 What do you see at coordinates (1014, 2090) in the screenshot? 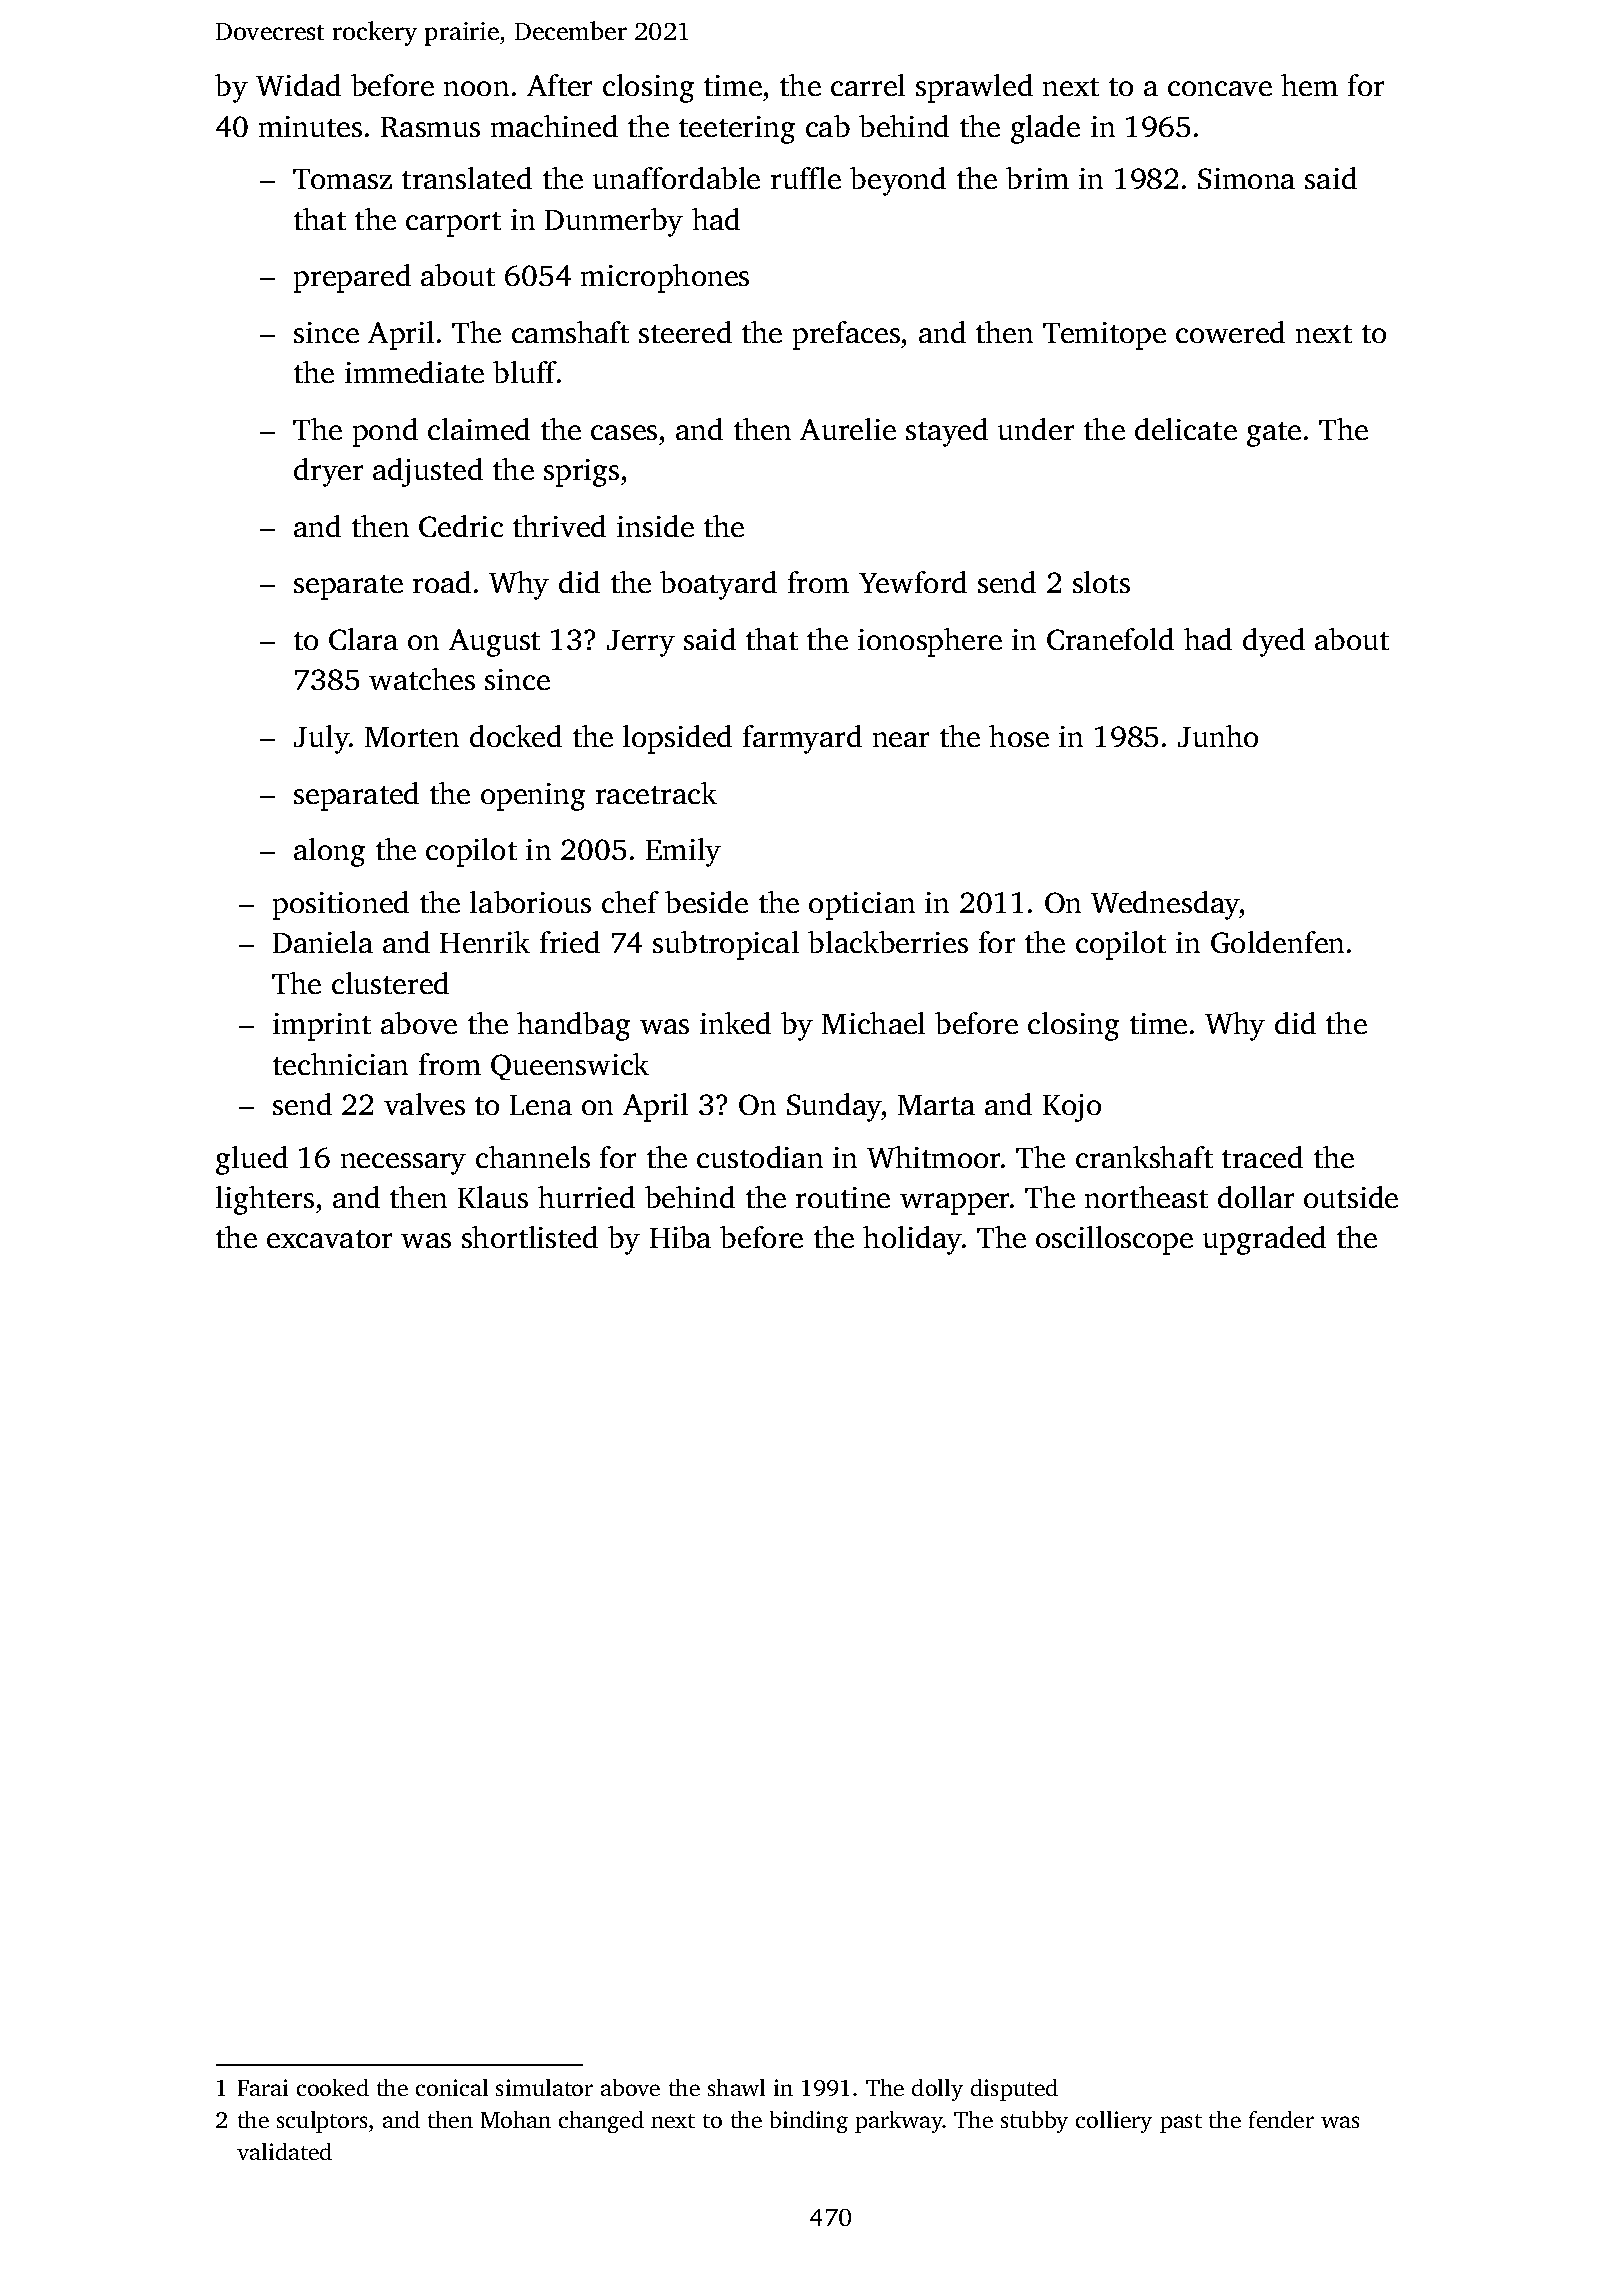
I see `disputed` at bounding box center [1014, 2090].
